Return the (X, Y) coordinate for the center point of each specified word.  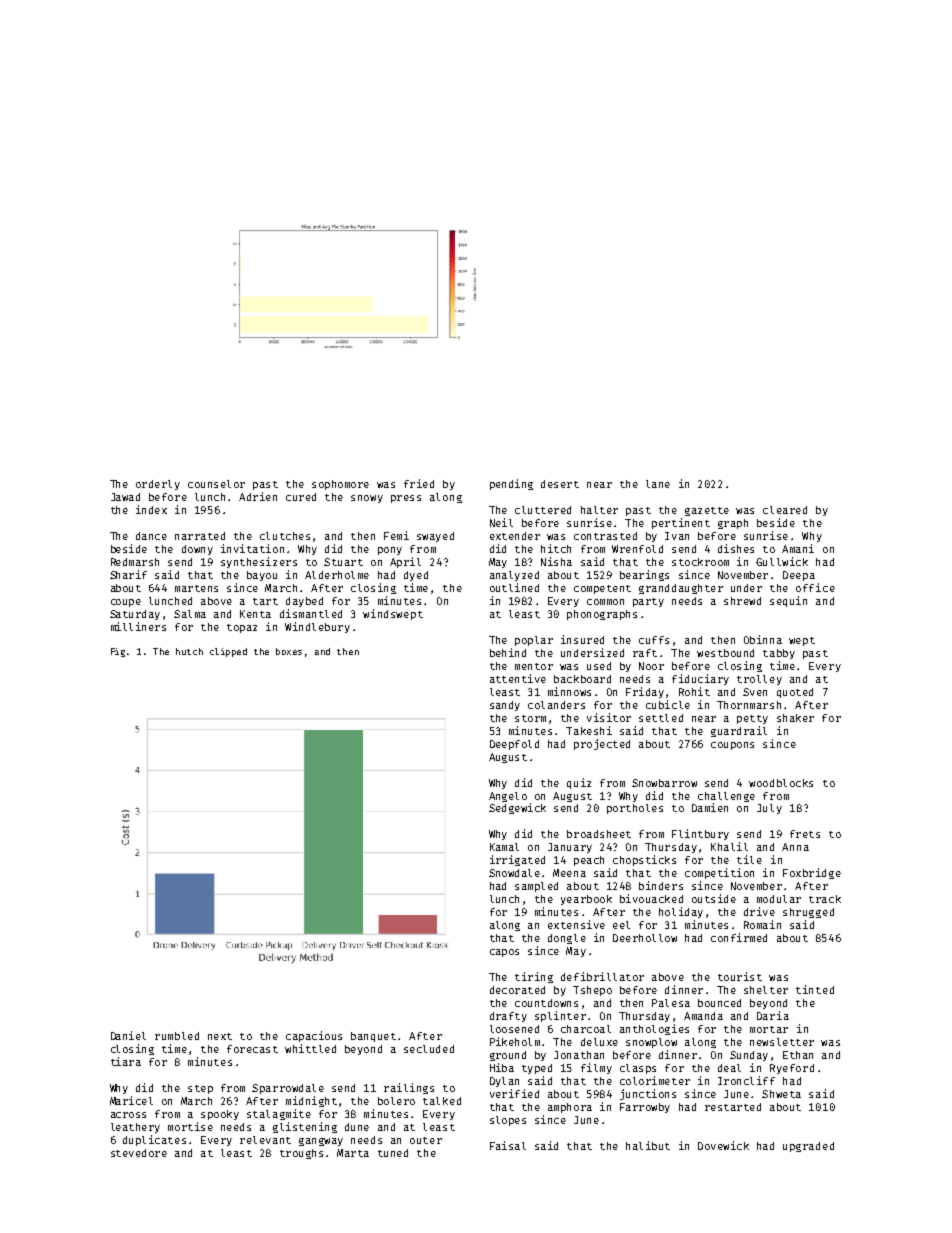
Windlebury (317, 627)
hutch (189, 651)
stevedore (139, 1153)
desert (560, 484)
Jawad (125, 497)
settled (661, 718)
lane (658, 484)
